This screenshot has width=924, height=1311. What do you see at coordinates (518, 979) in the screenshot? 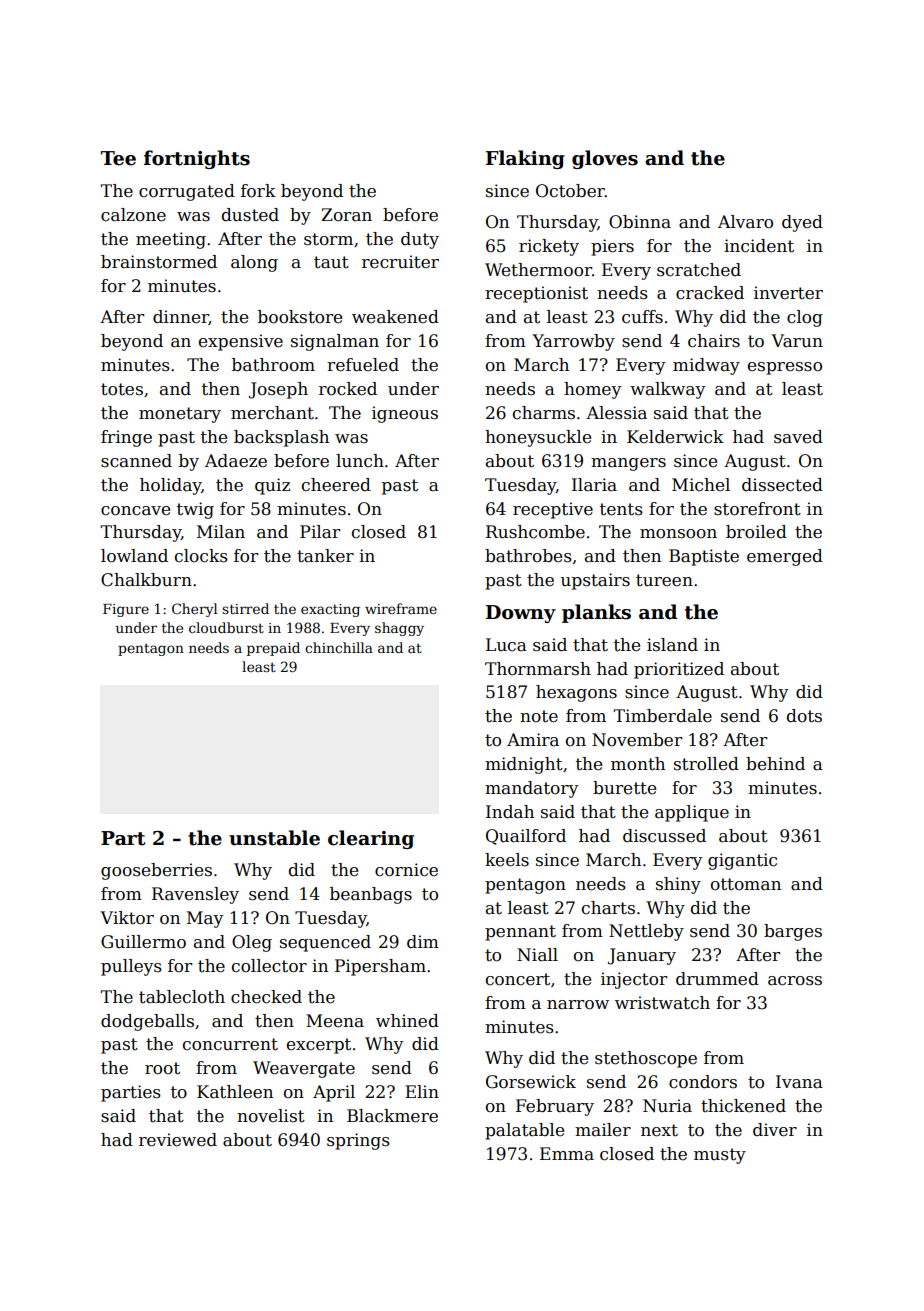
I see `concert` at bounding box center [518, 979].
